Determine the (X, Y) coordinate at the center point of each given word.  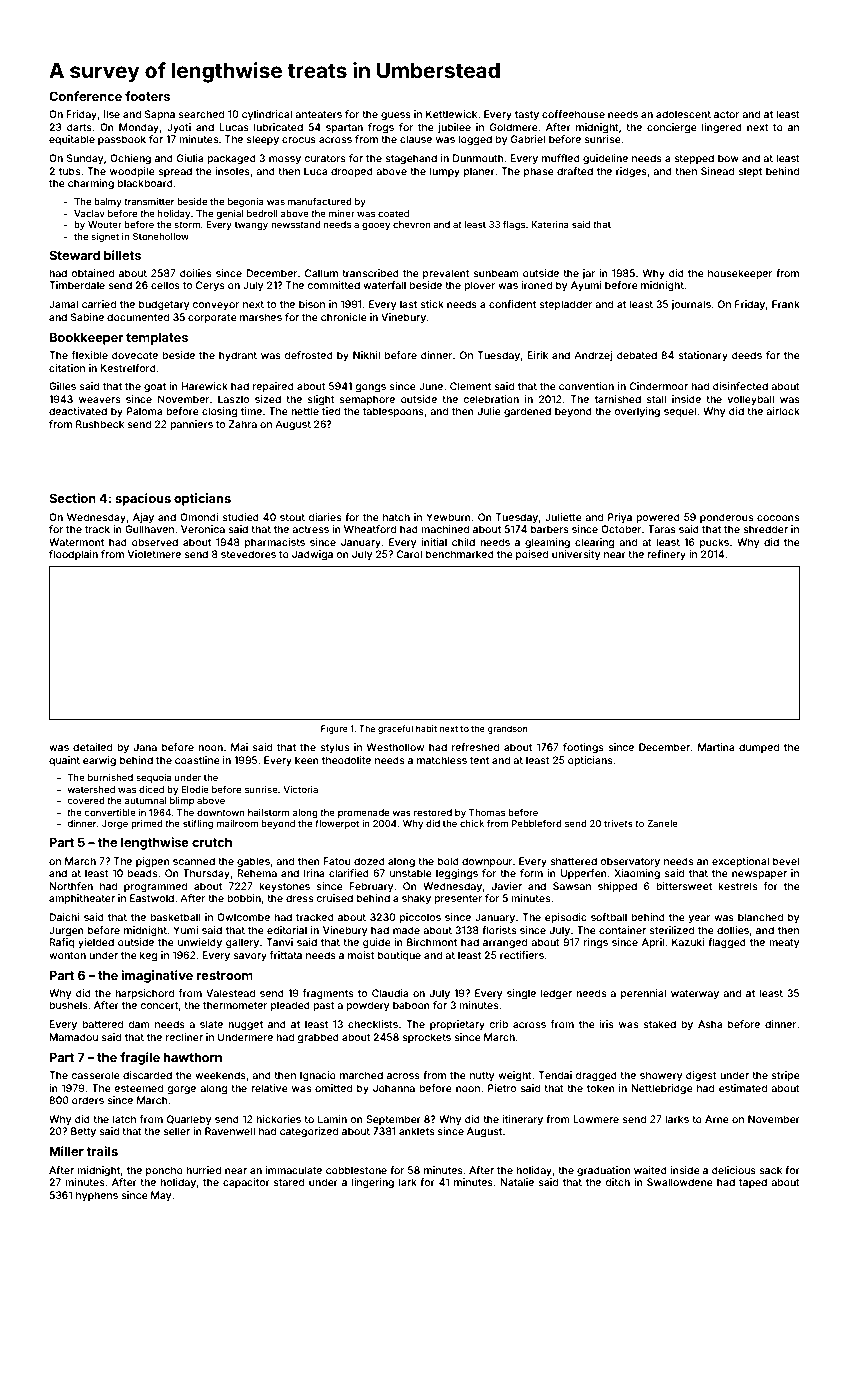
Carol (409, 554)
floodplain (73, 555)
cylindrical (267, 115)
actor (726, 114)
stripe (786, 1076)
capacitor (246, 1183)
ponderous (726, 518)
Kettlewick (451, 114)
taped (753, 1183)
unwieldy (200, 943)
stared (289, 1182)
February (371, 887)
